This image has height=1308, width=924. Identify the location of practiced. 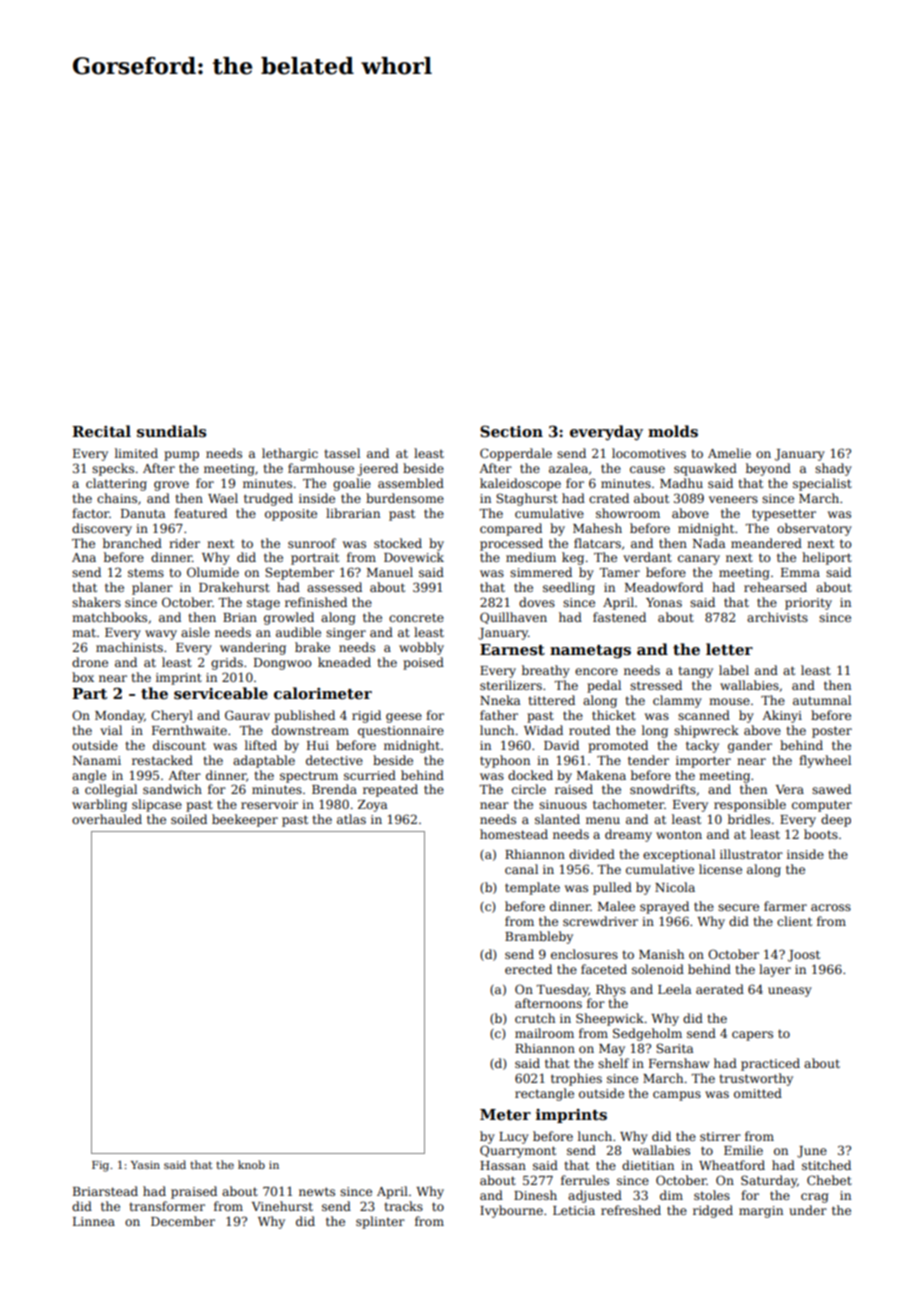
(770, 1064).
